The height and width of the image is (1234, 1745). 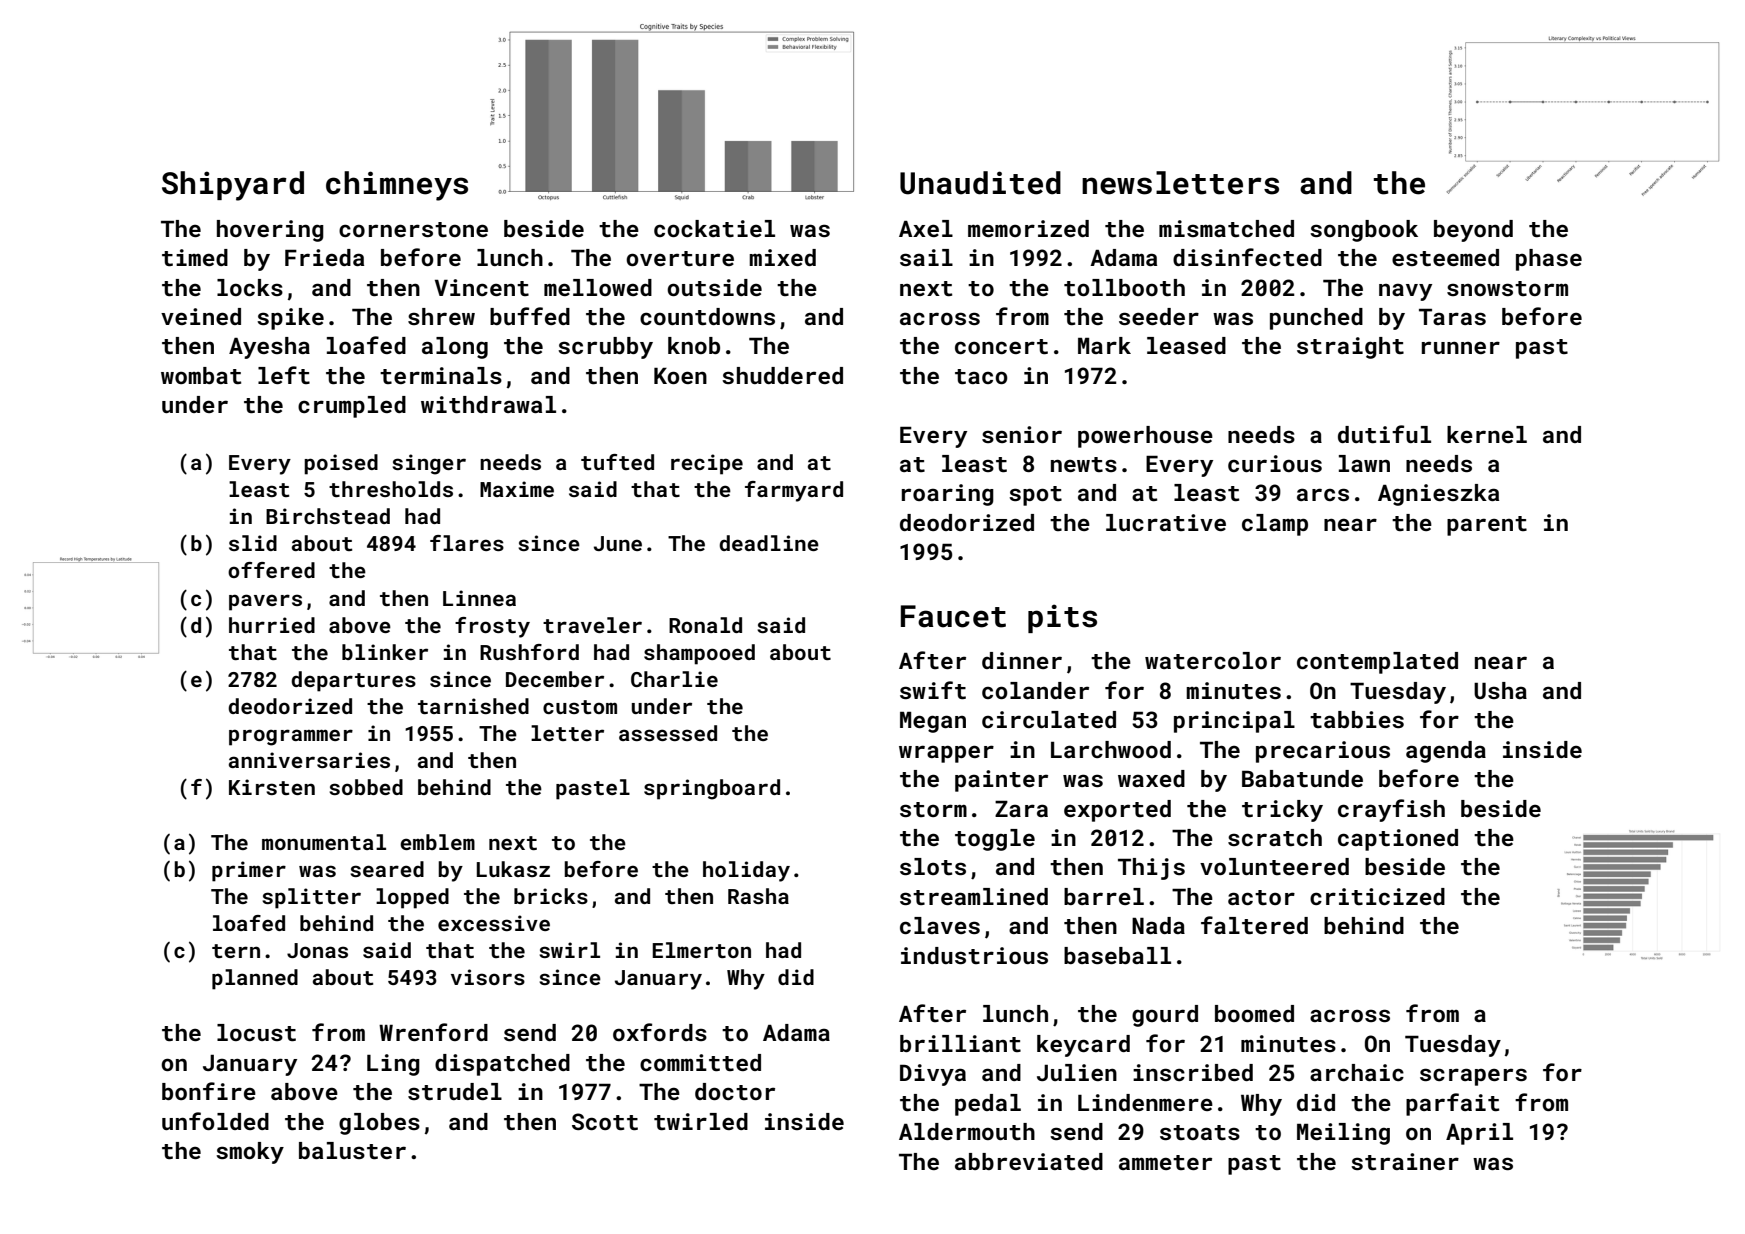 What do you see at coordinates (311, 898) in the image?
I see `splitter` at bounding box center [311, 898].
